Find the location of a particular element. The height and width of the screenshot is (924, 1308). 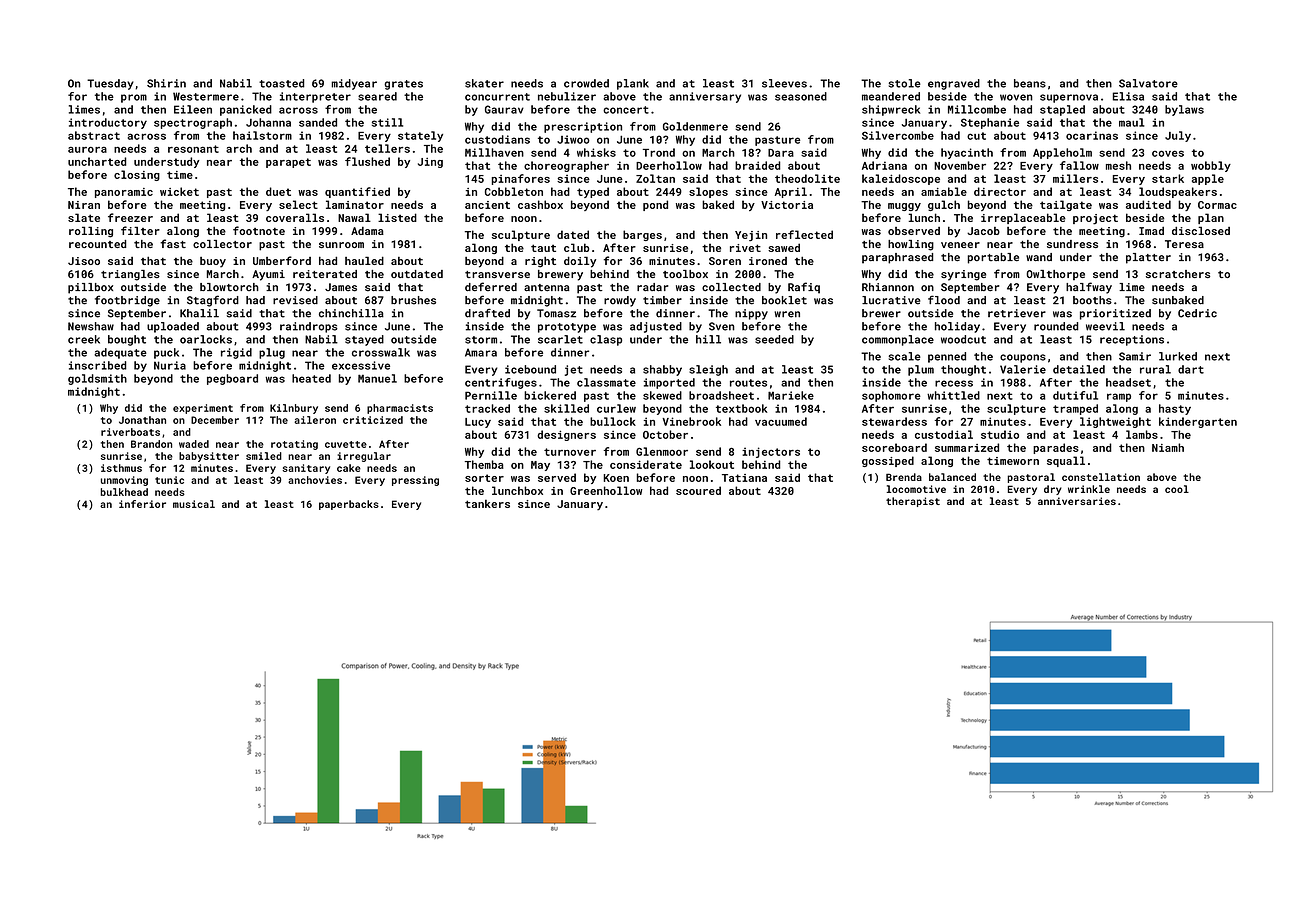

whisks is located at coordinates (596, 152).
